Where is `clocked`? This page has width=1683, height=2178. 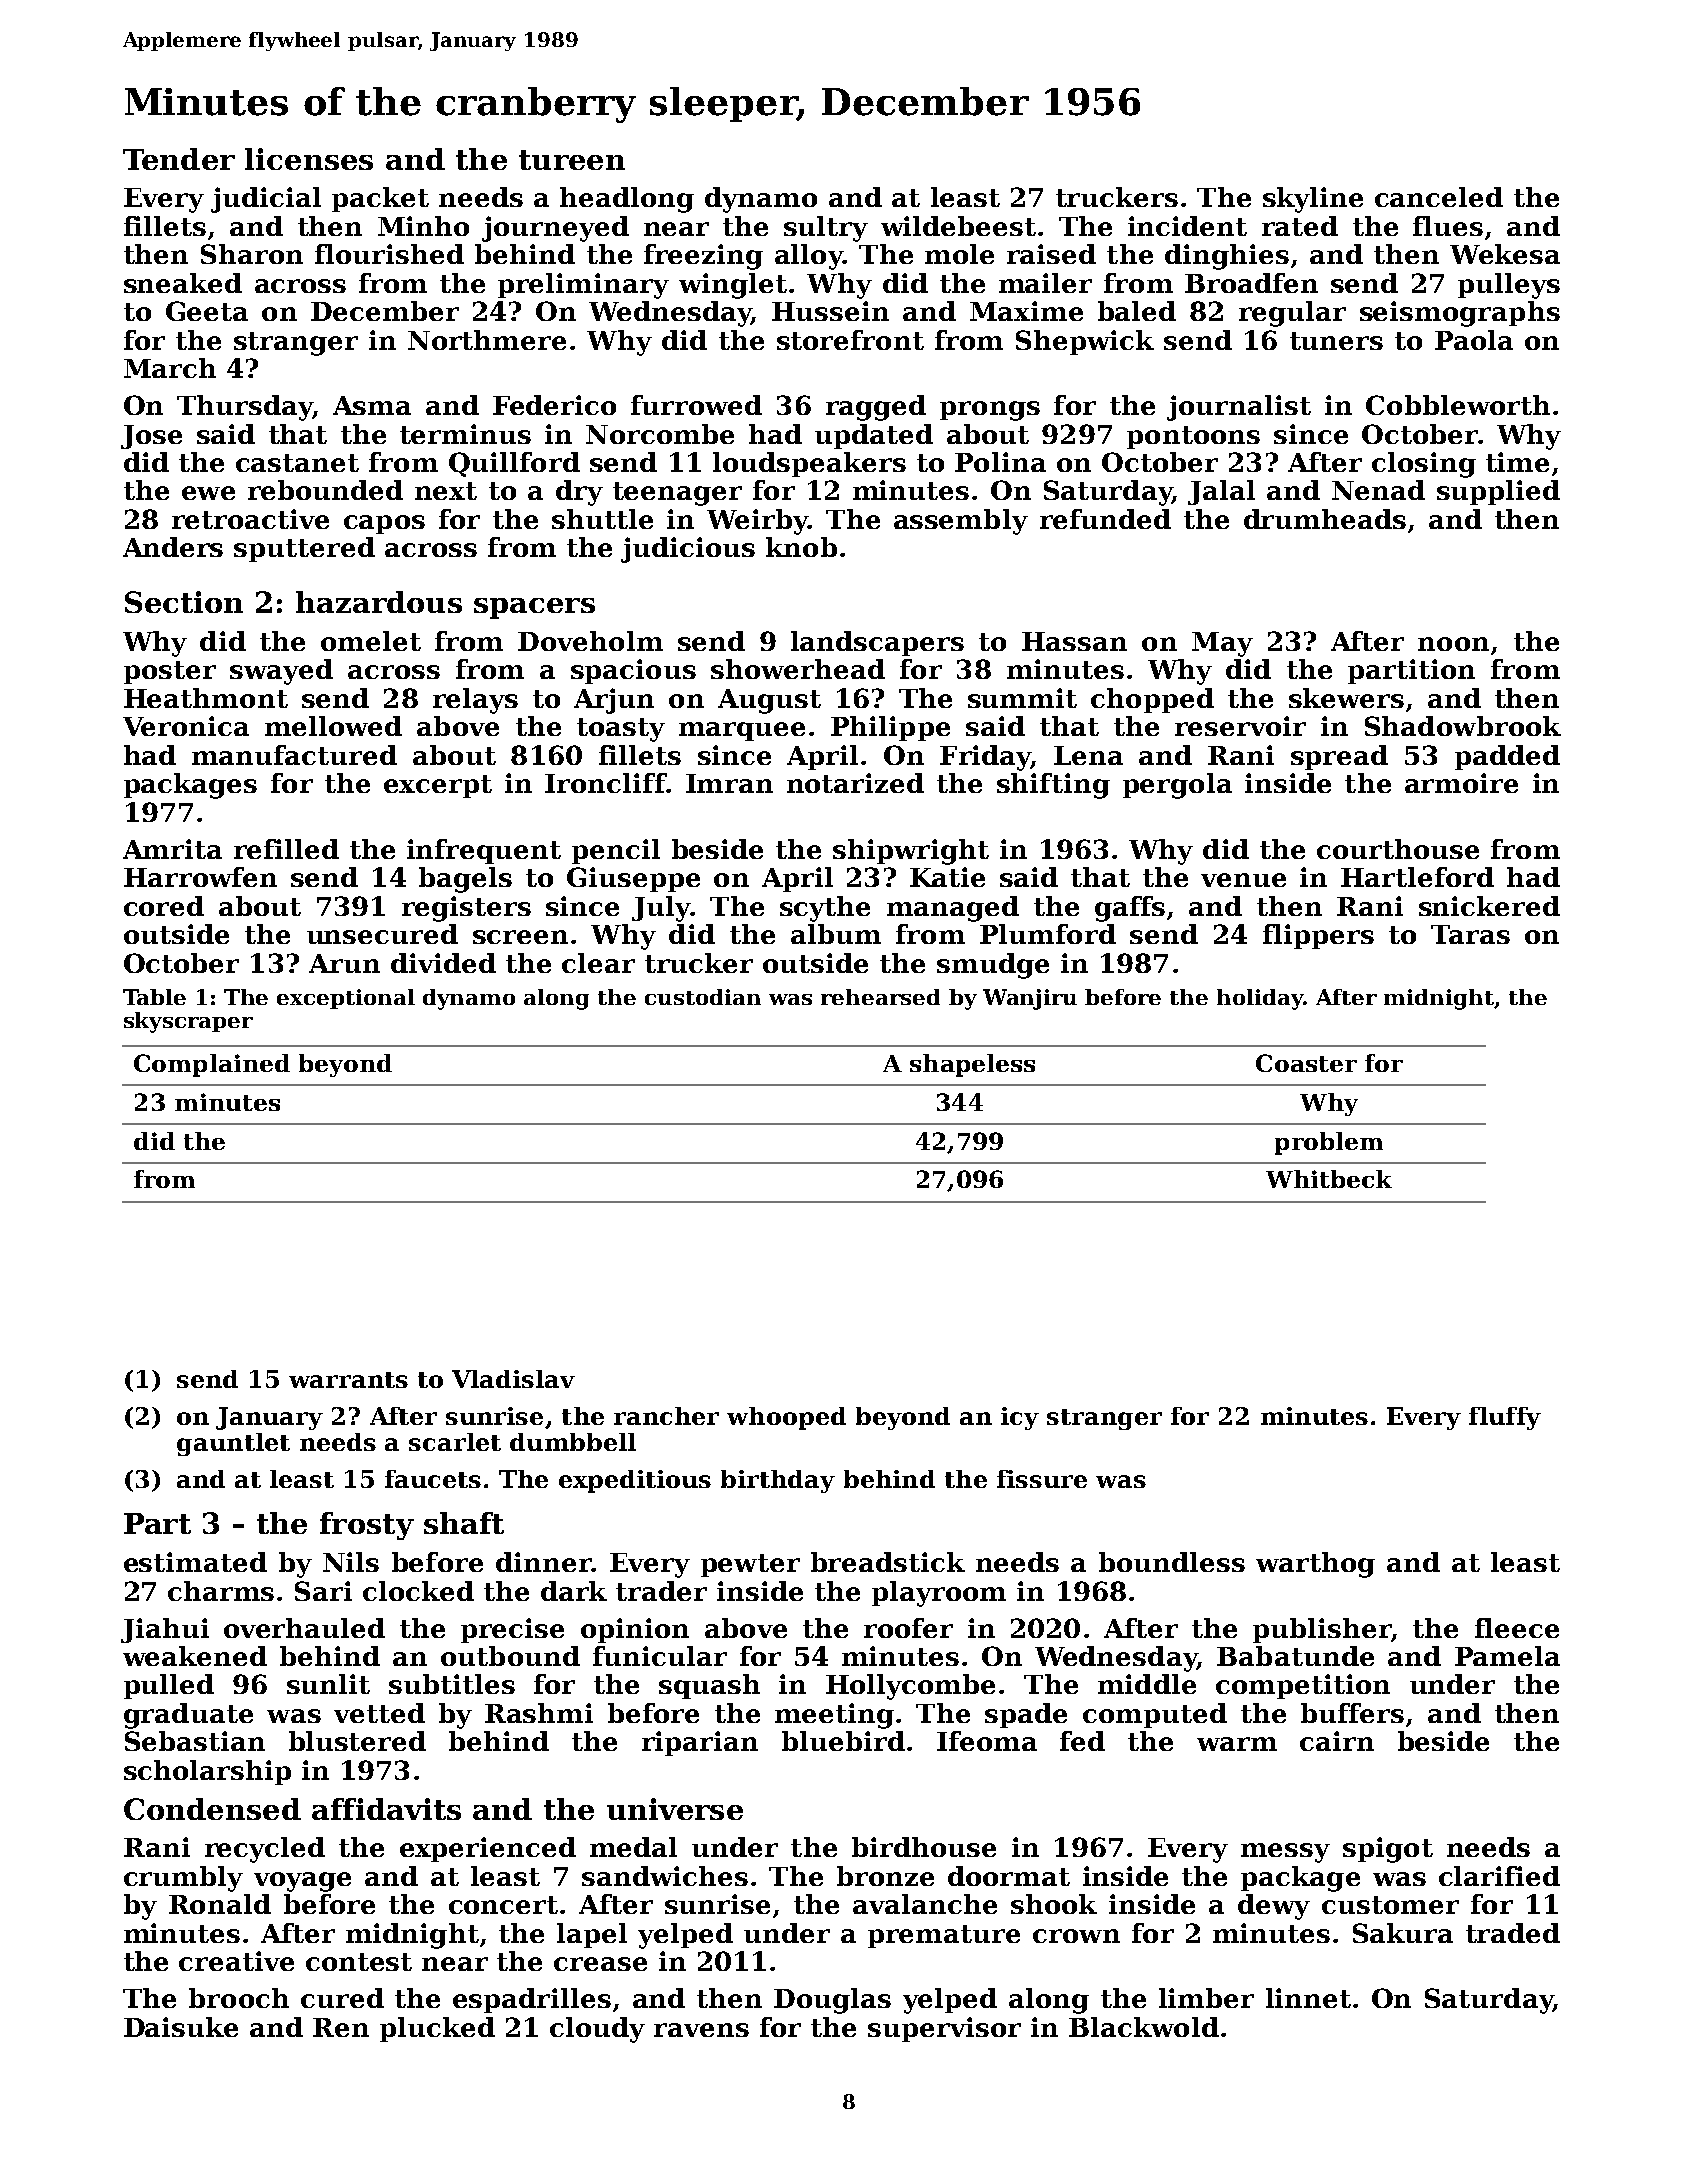 clocked is located at coordinates (418, 1591).
